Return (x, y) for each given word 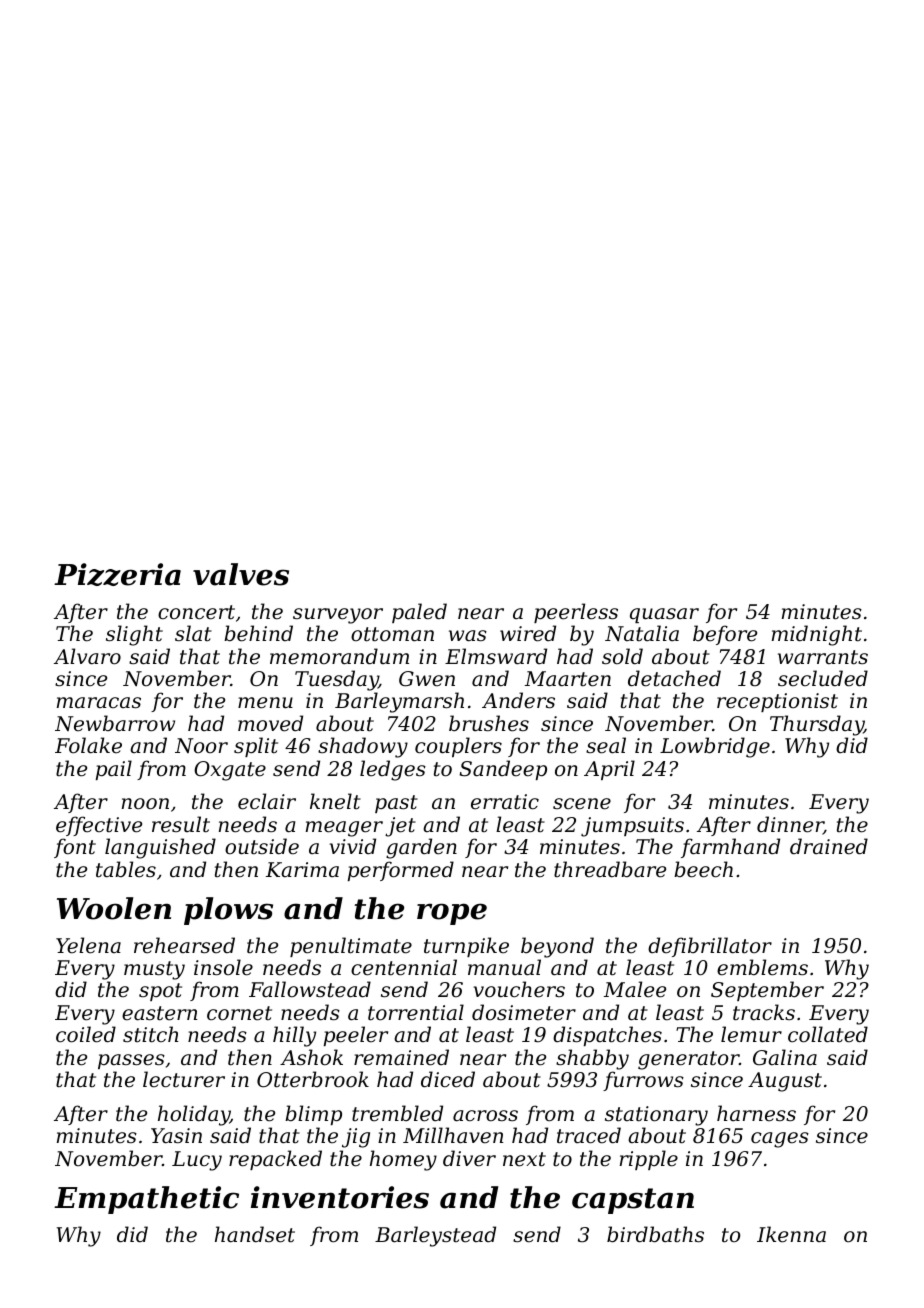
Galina (785, 1057)
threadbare (610, 869)
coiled (86, 1034)
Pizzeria (117, 574)
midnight (817, 635)
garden (421, 848)
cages (780, 1140)
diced (448, 1079)
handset (255, 1234)
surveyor (338, 616)
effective (99, 826)
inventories (340, 1197)
